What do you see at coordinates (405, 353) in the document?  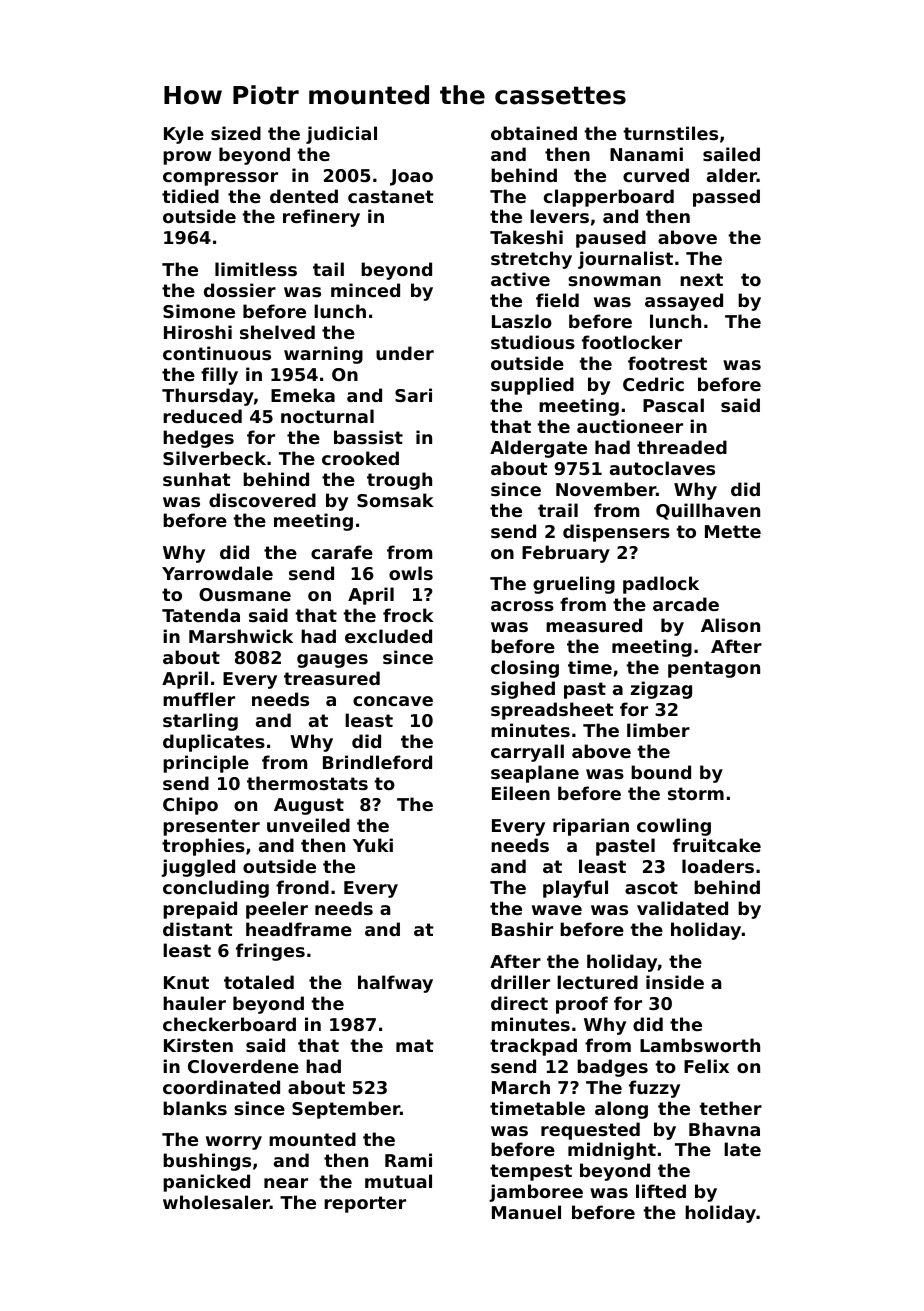 I see `under` at bounding box center [405, 353].
